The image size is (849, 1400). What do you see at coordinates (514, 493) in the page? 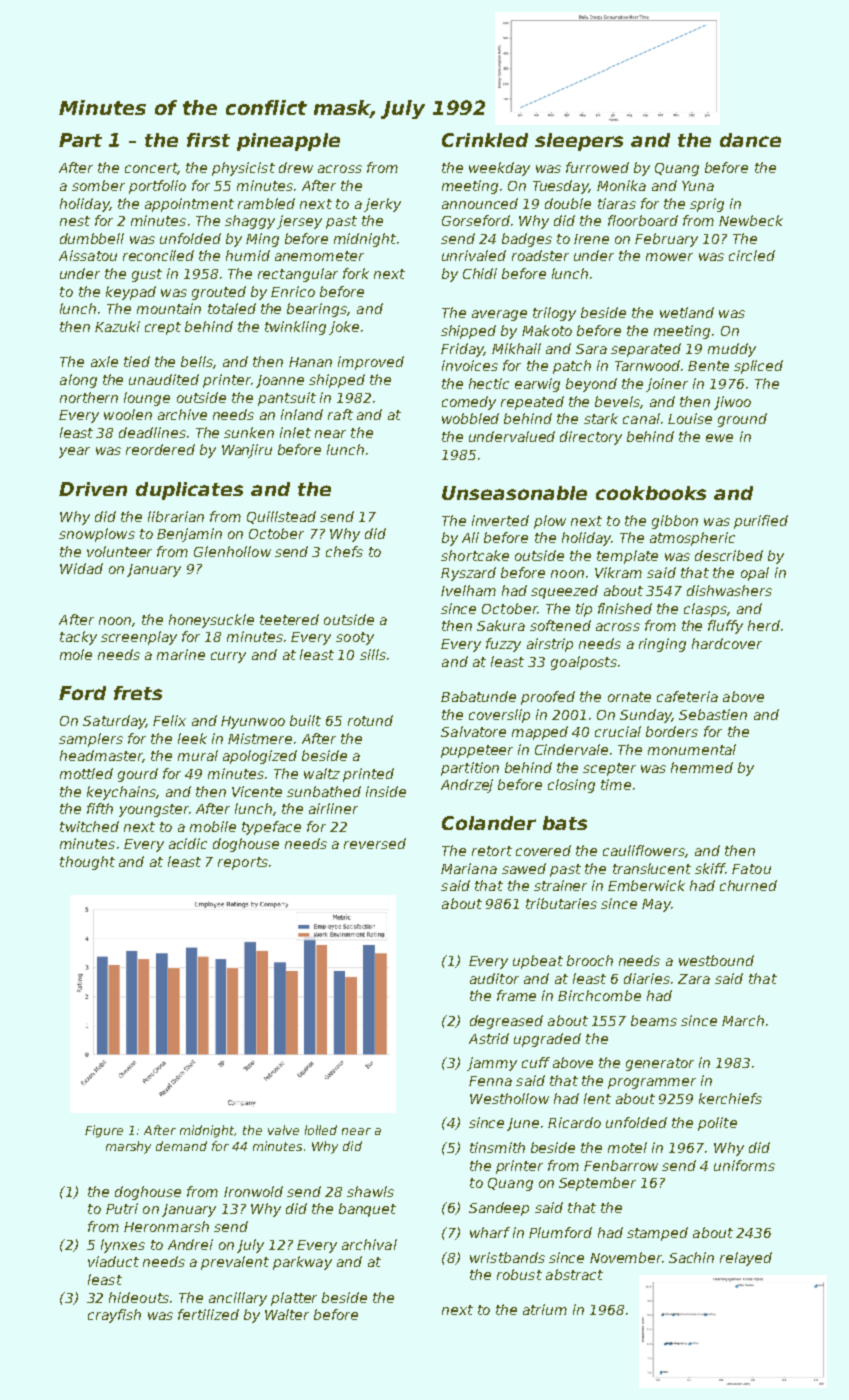
I see `Unseasonable` at bounding box center [514, 493].
